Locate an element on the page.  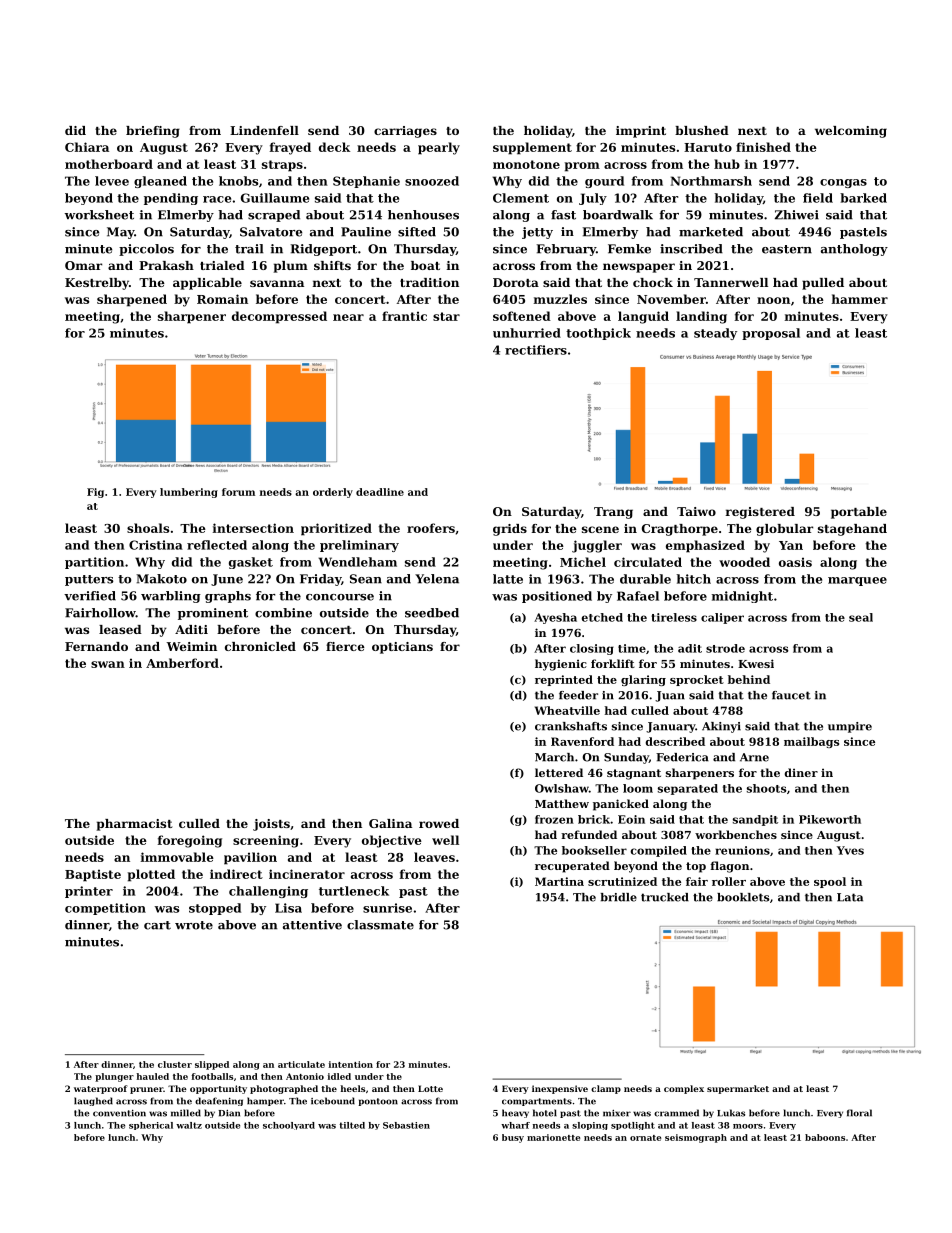
barked is located at coordinates (863, 198).
